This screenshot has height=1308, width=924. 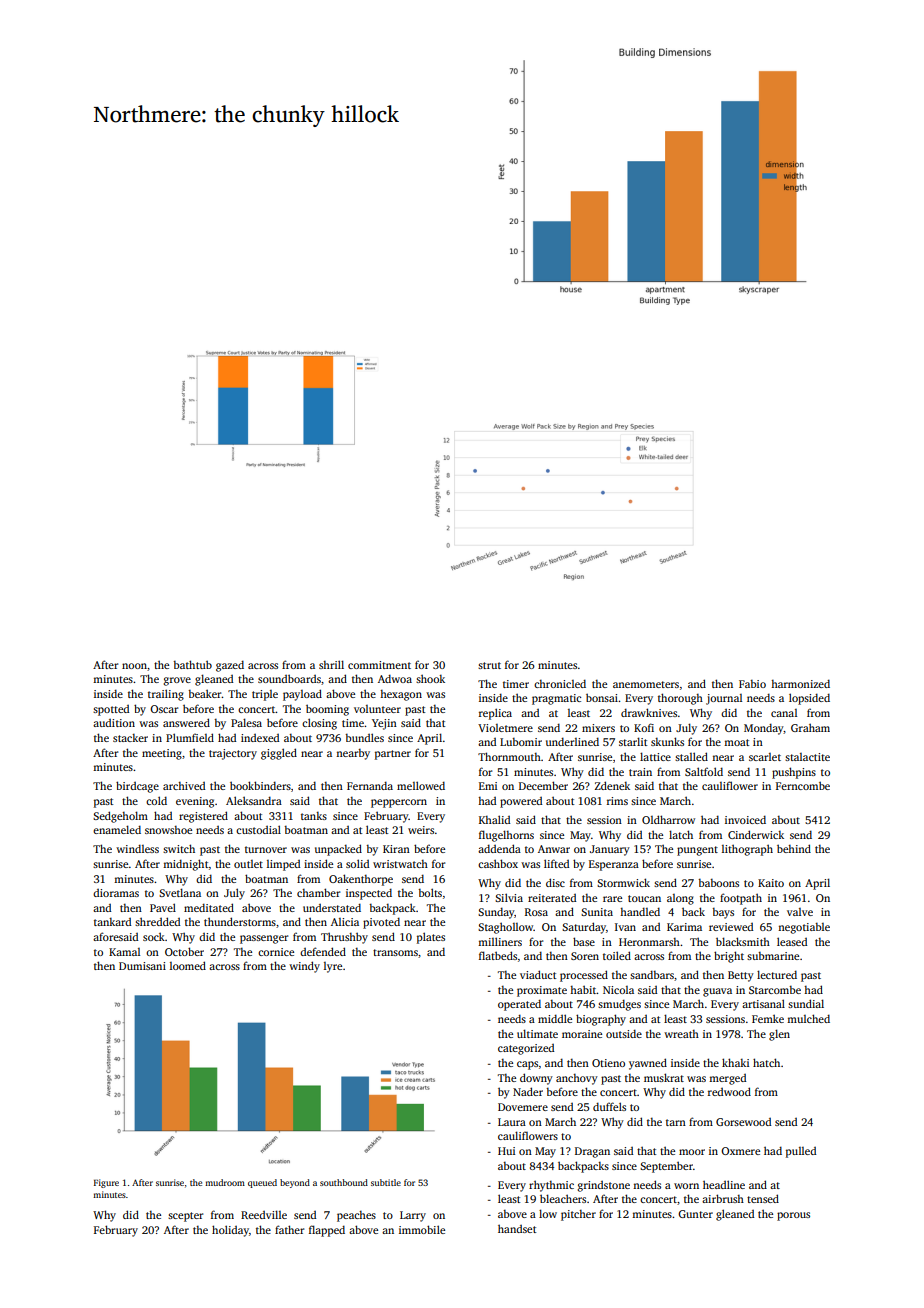 I want to click on Khalid, so click(x=494, y=819).
